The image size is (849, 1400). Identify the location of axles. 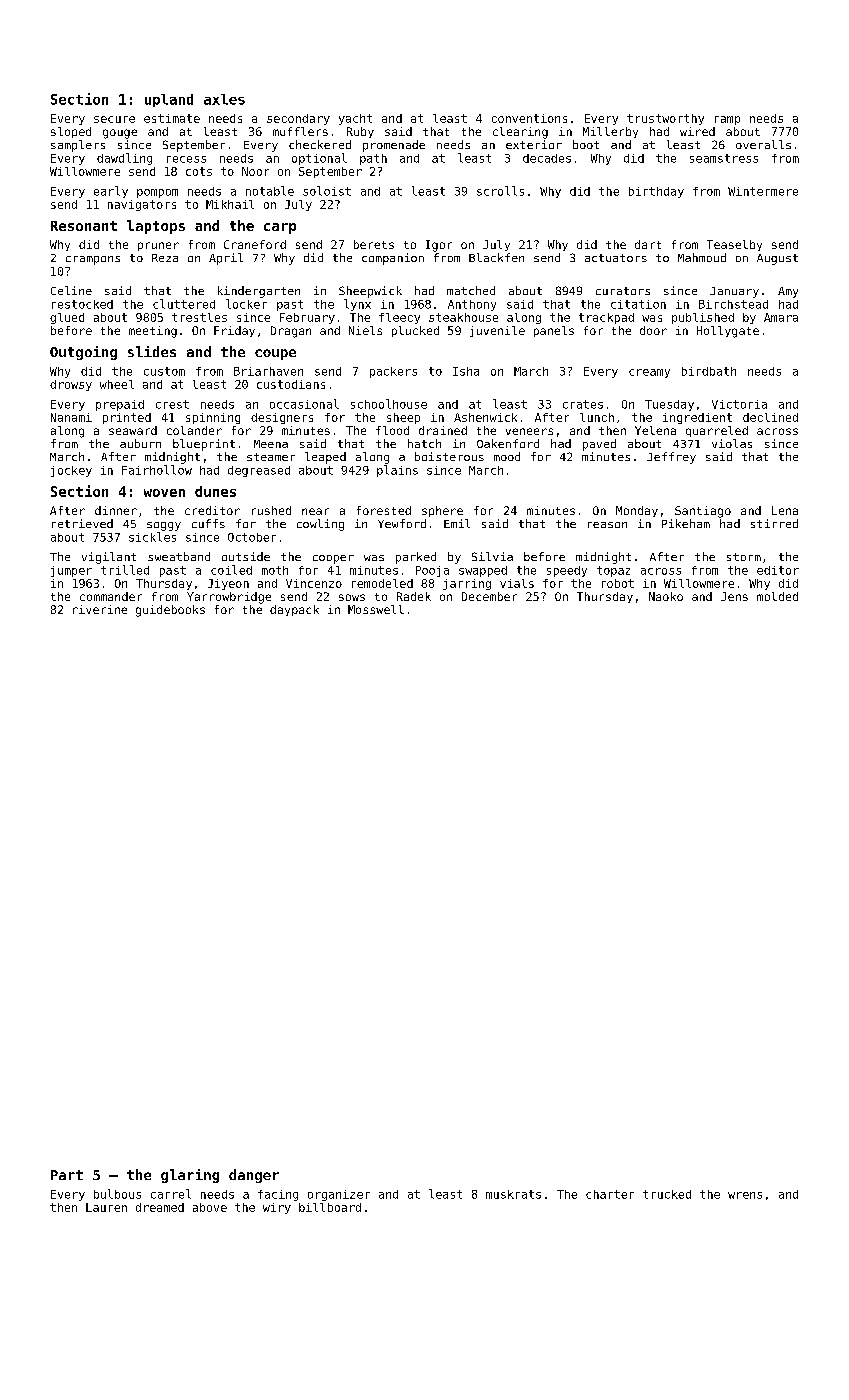
(224, 99).
